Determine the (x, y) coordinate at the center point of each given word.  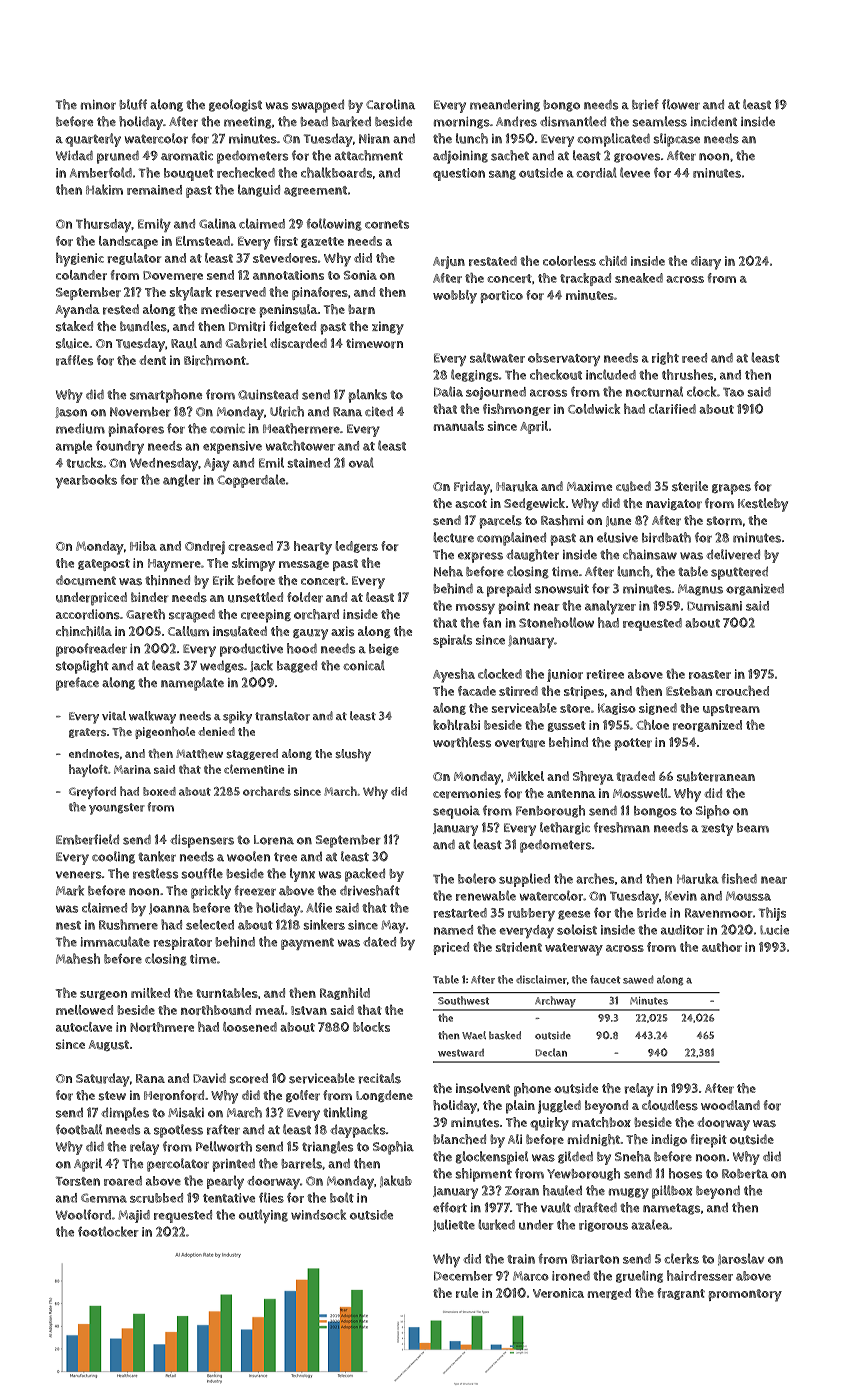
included (611, 374)
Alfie (319, 907)
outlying (263, 1216)
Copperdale (251, 481)
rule (467, 1293)
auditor (682, 930)
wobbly (455, 297)
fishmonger (516, 410)
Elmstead (203, 241)
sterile (690, 486)
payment (307, 944)
